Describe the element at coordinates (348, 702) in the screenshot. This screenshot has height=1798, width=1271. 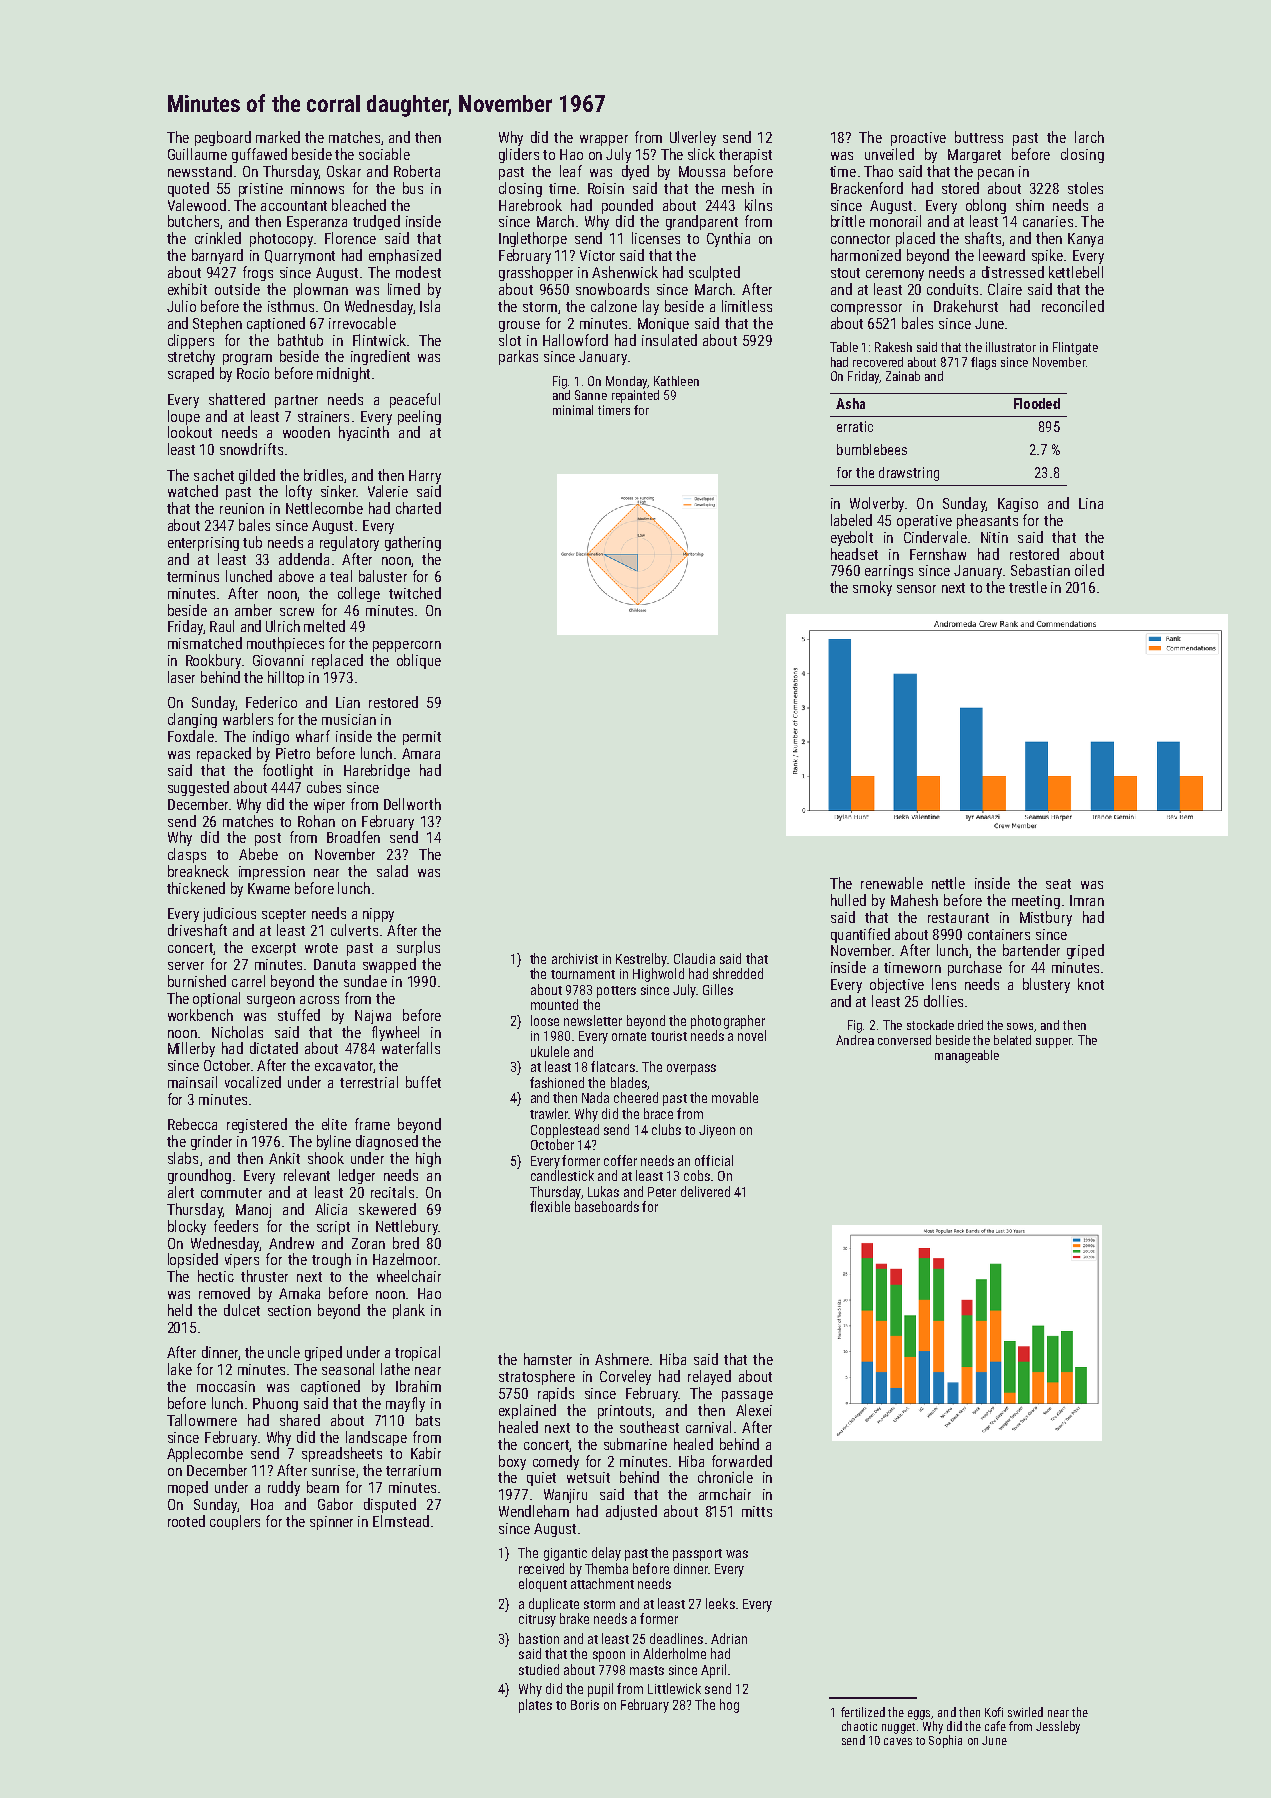
I see `Lian` at that location.
